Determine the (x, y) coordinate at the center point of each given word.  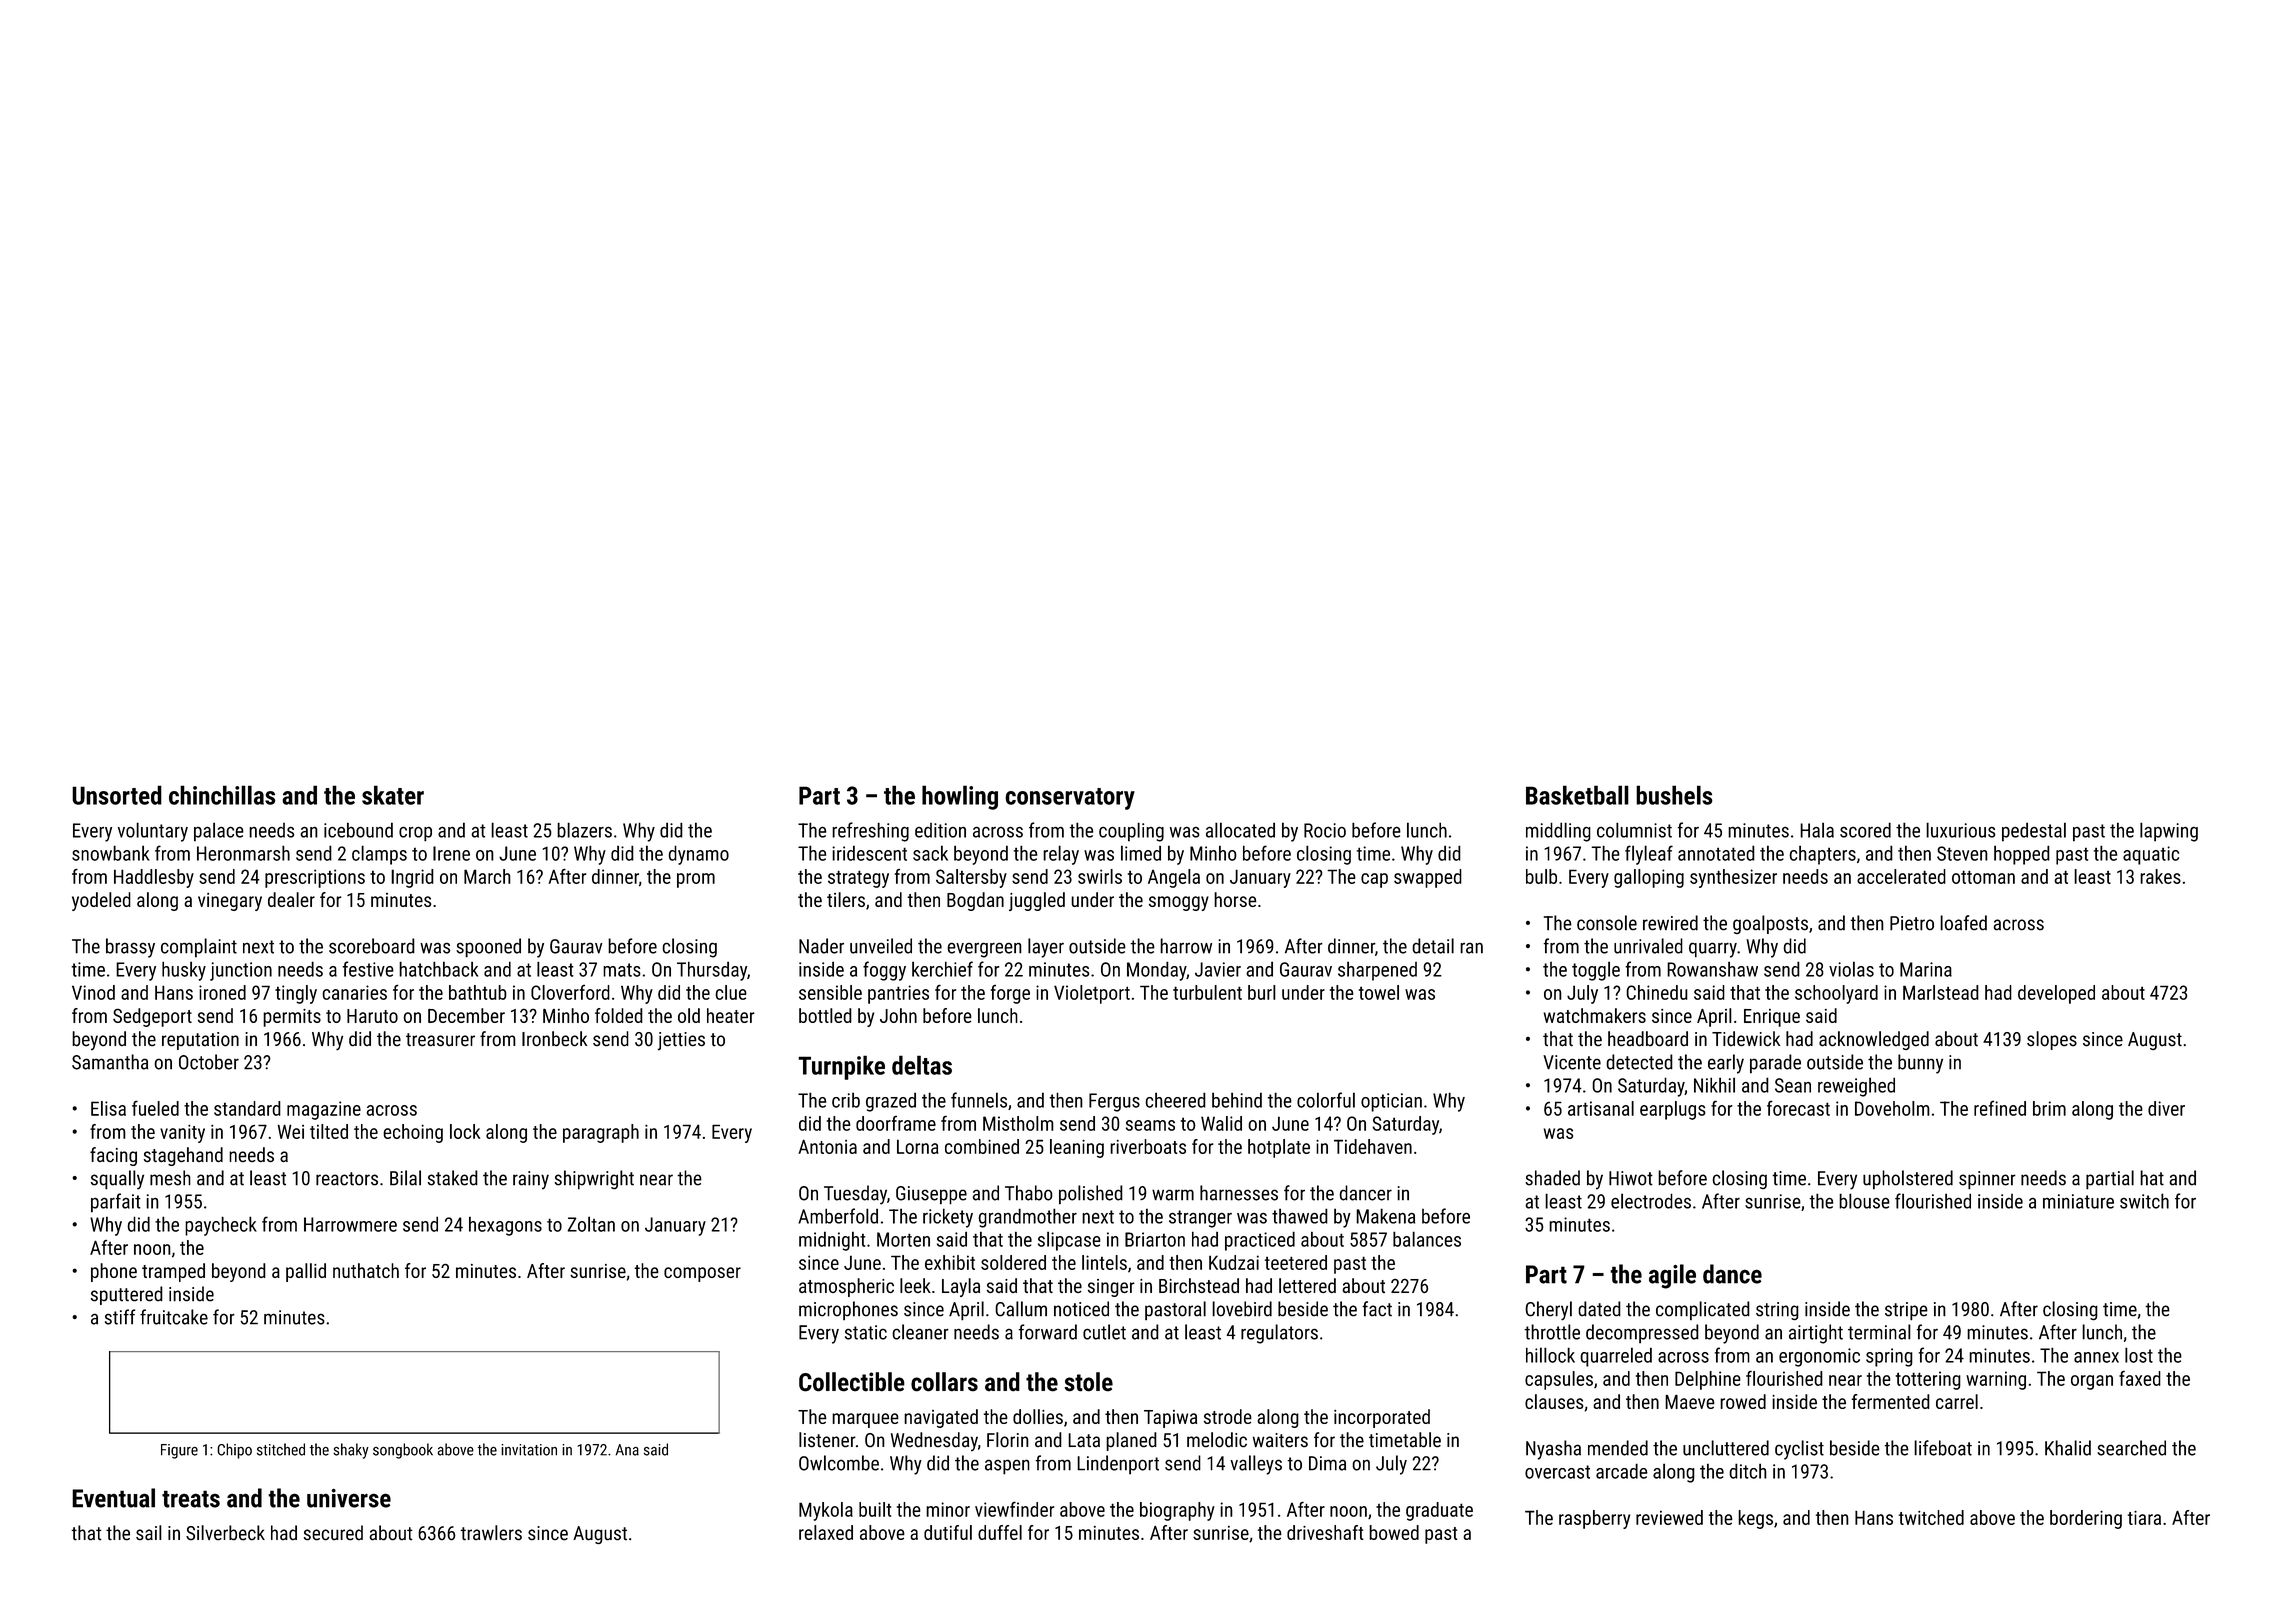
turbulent (1207, 992)
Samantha (110, 1062)
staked (453, 1178)
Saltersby (971, 878)
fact (1377, 1309)
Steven (1962, 853)
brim (2049, 1108)
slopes (2052, 1040)
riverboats (1148, 1146)
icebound (358, 830)
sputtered (127, 1295)
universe (349, 1498)
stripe (1906, 1311)
